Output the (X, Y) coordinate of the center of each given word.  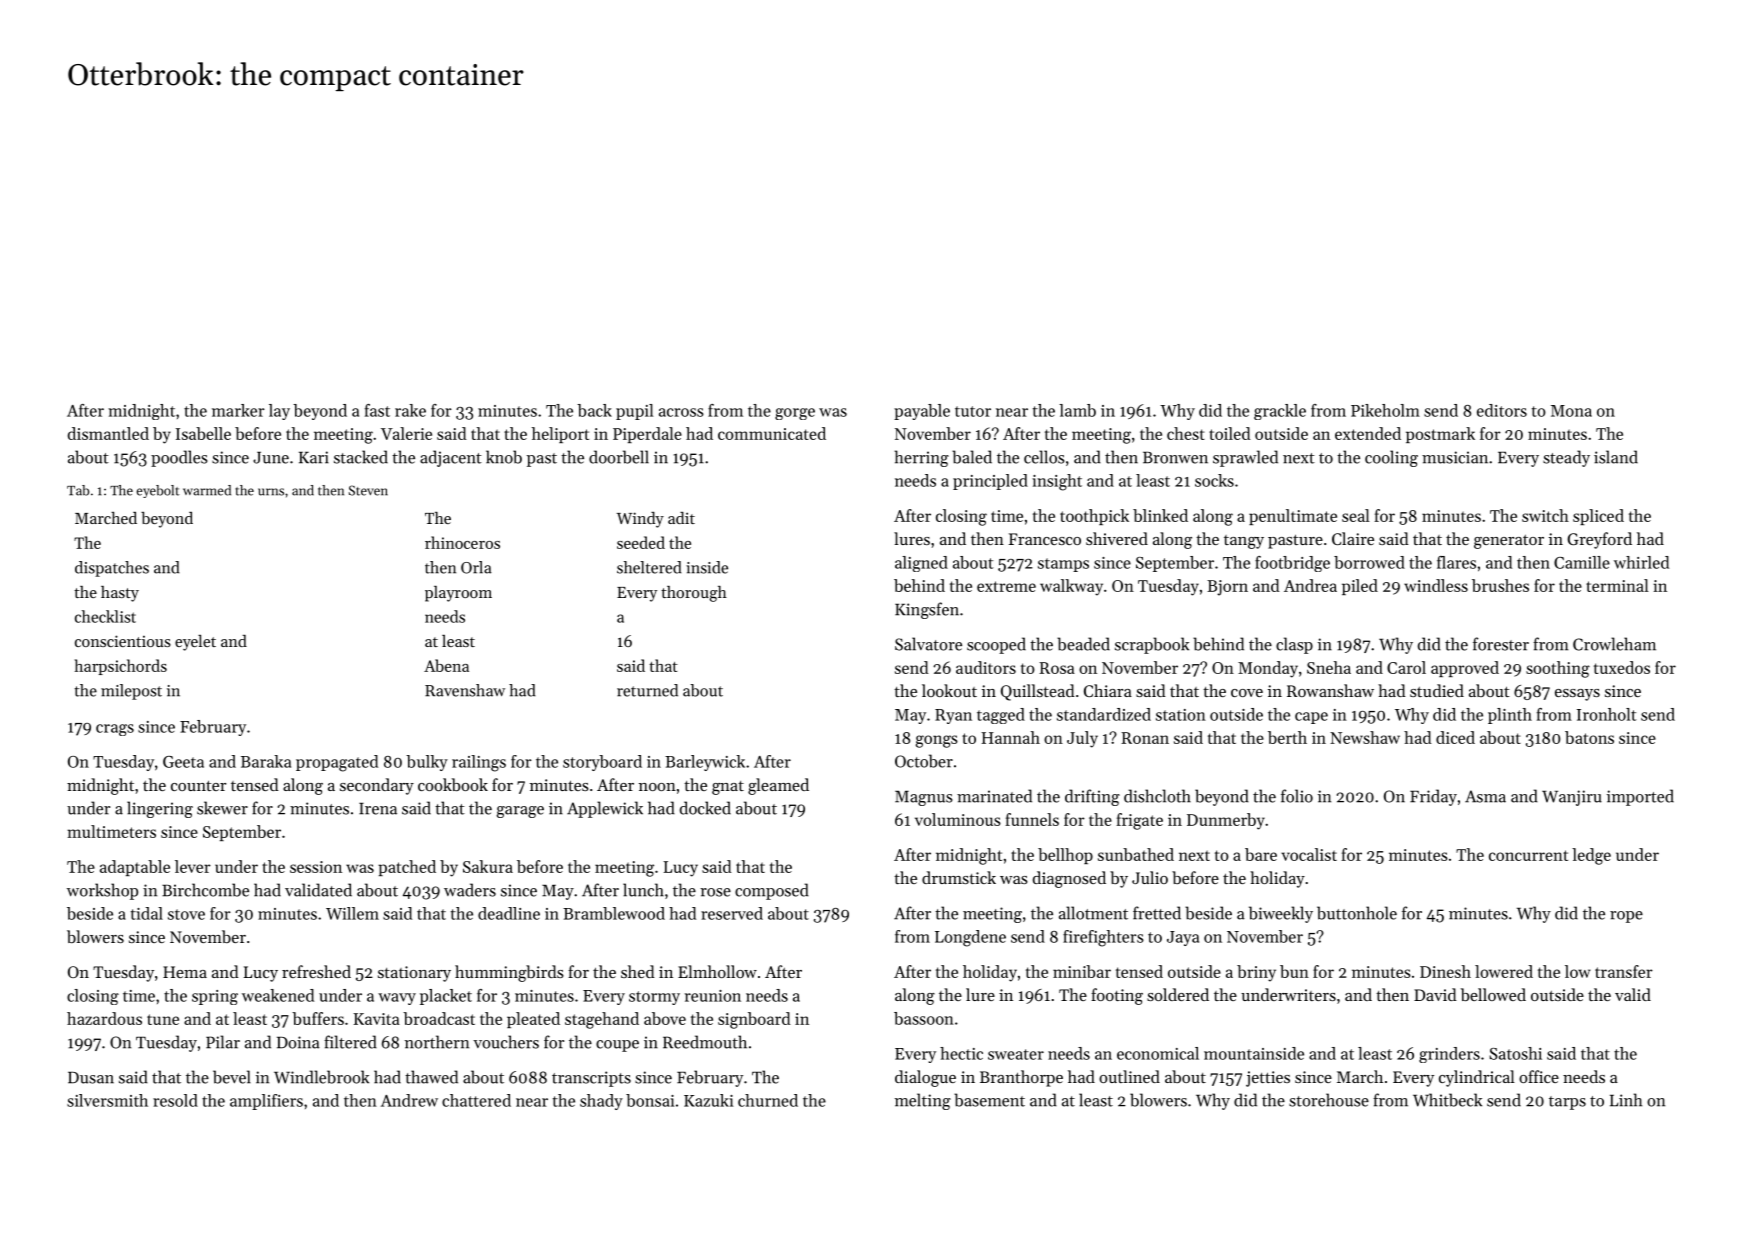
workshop (102, 891)
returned (647, 690)
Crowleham (1614, 644)
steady (1566, 458)
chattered (476, 1100)
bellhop (1065, 856)
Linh (1626, 1100)
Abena (446, 665)
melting (923, 1101)
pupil (634, 412)
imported (1640, 797)
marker (238, 410)
